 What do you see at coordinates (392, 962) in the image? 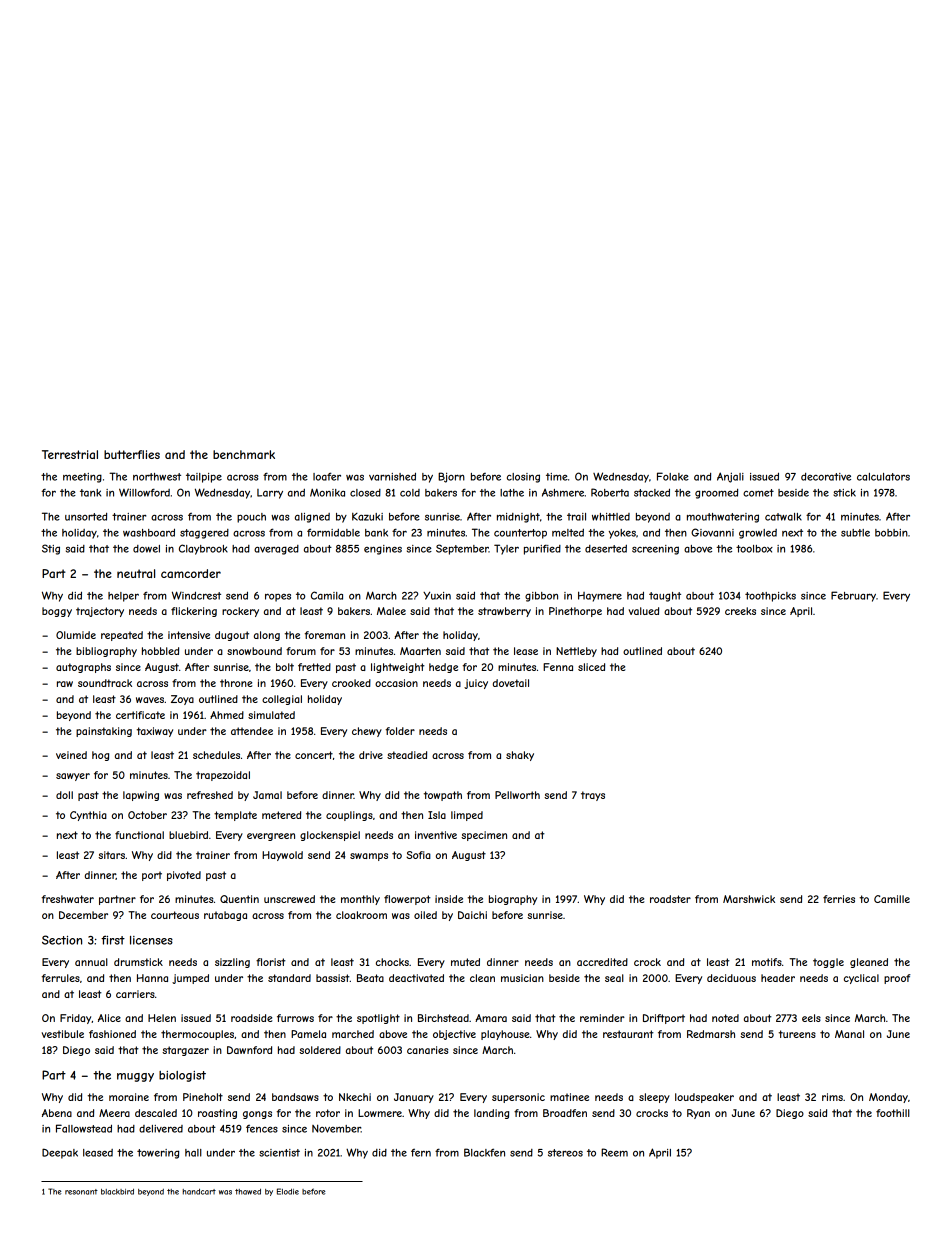
I see `chocks` at bounding box center [392, 962].
